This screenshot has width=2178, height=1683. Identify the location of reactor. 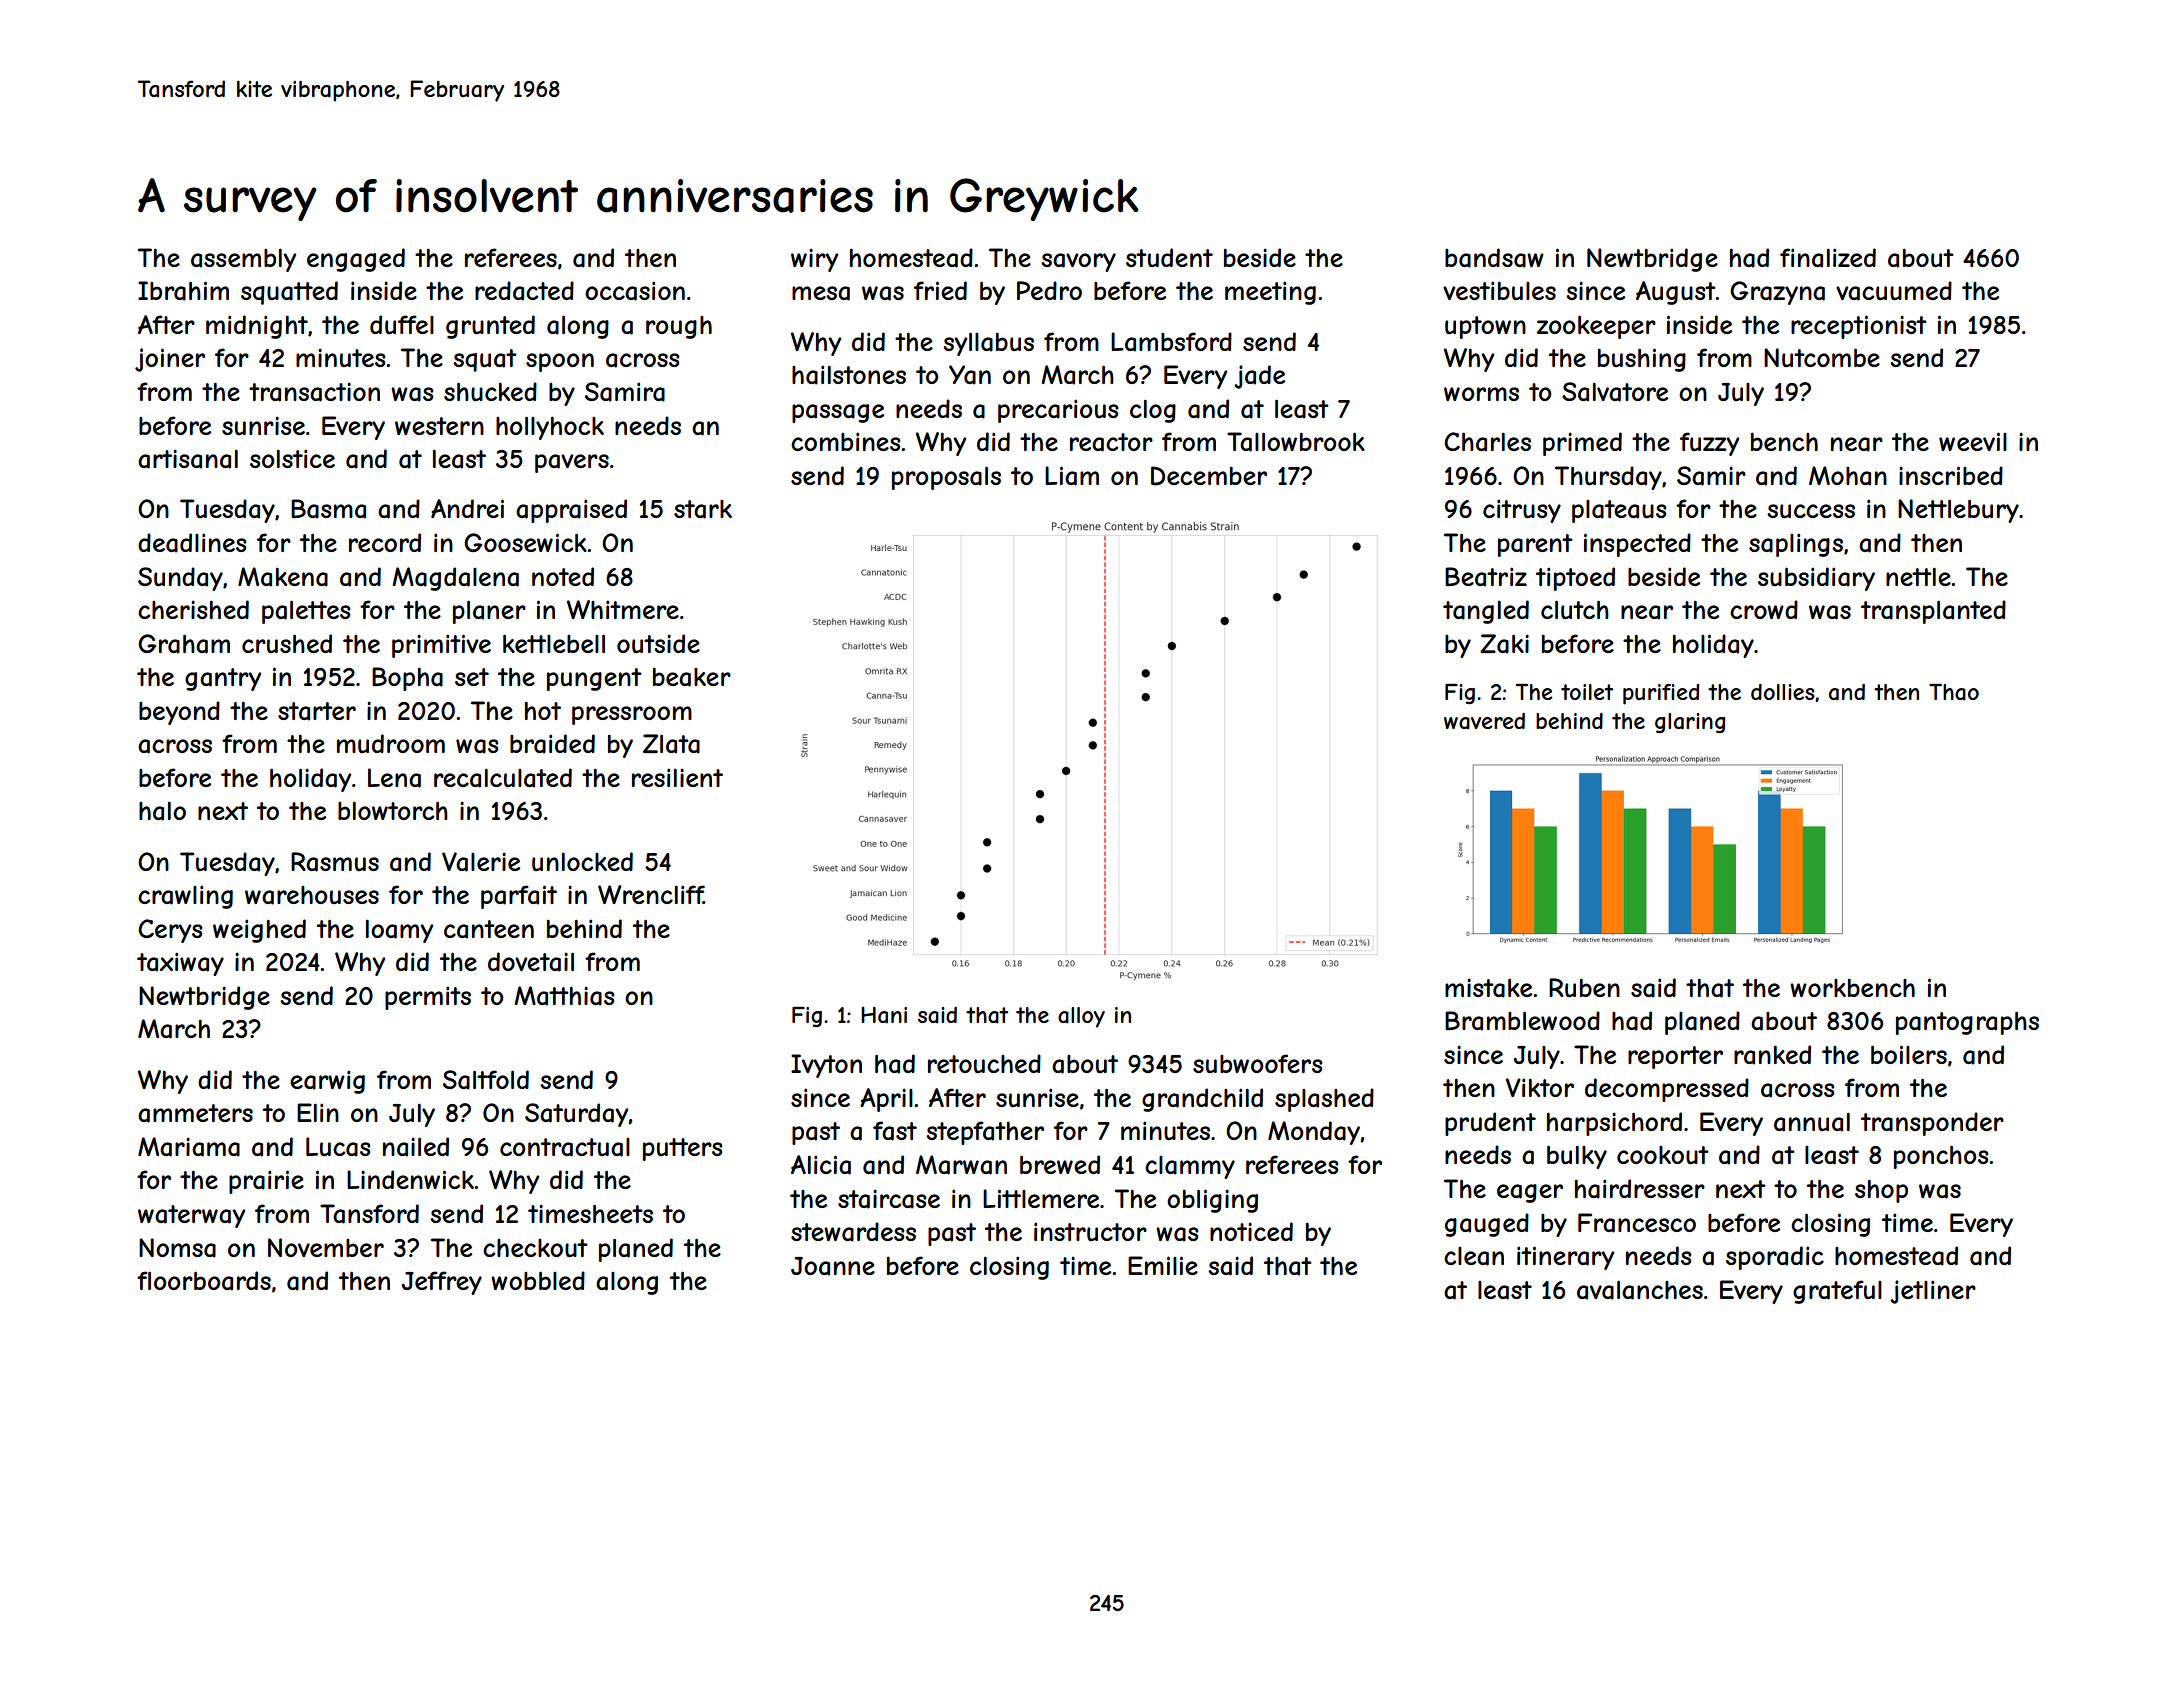
(1111, 442).
